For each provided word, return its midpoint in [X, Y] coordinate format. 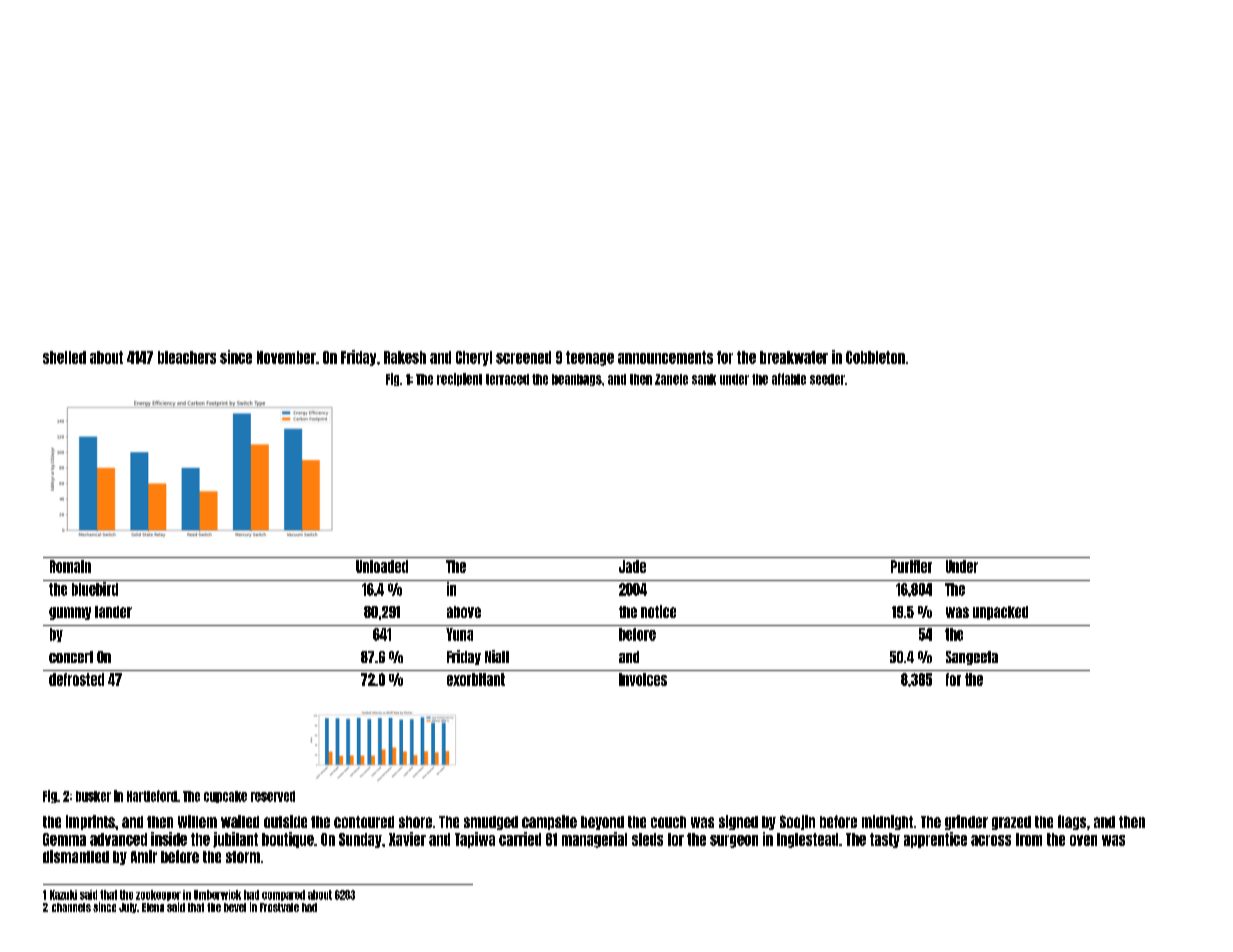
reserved [273, 796]
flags [1072, 822]
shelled [64, 357]
